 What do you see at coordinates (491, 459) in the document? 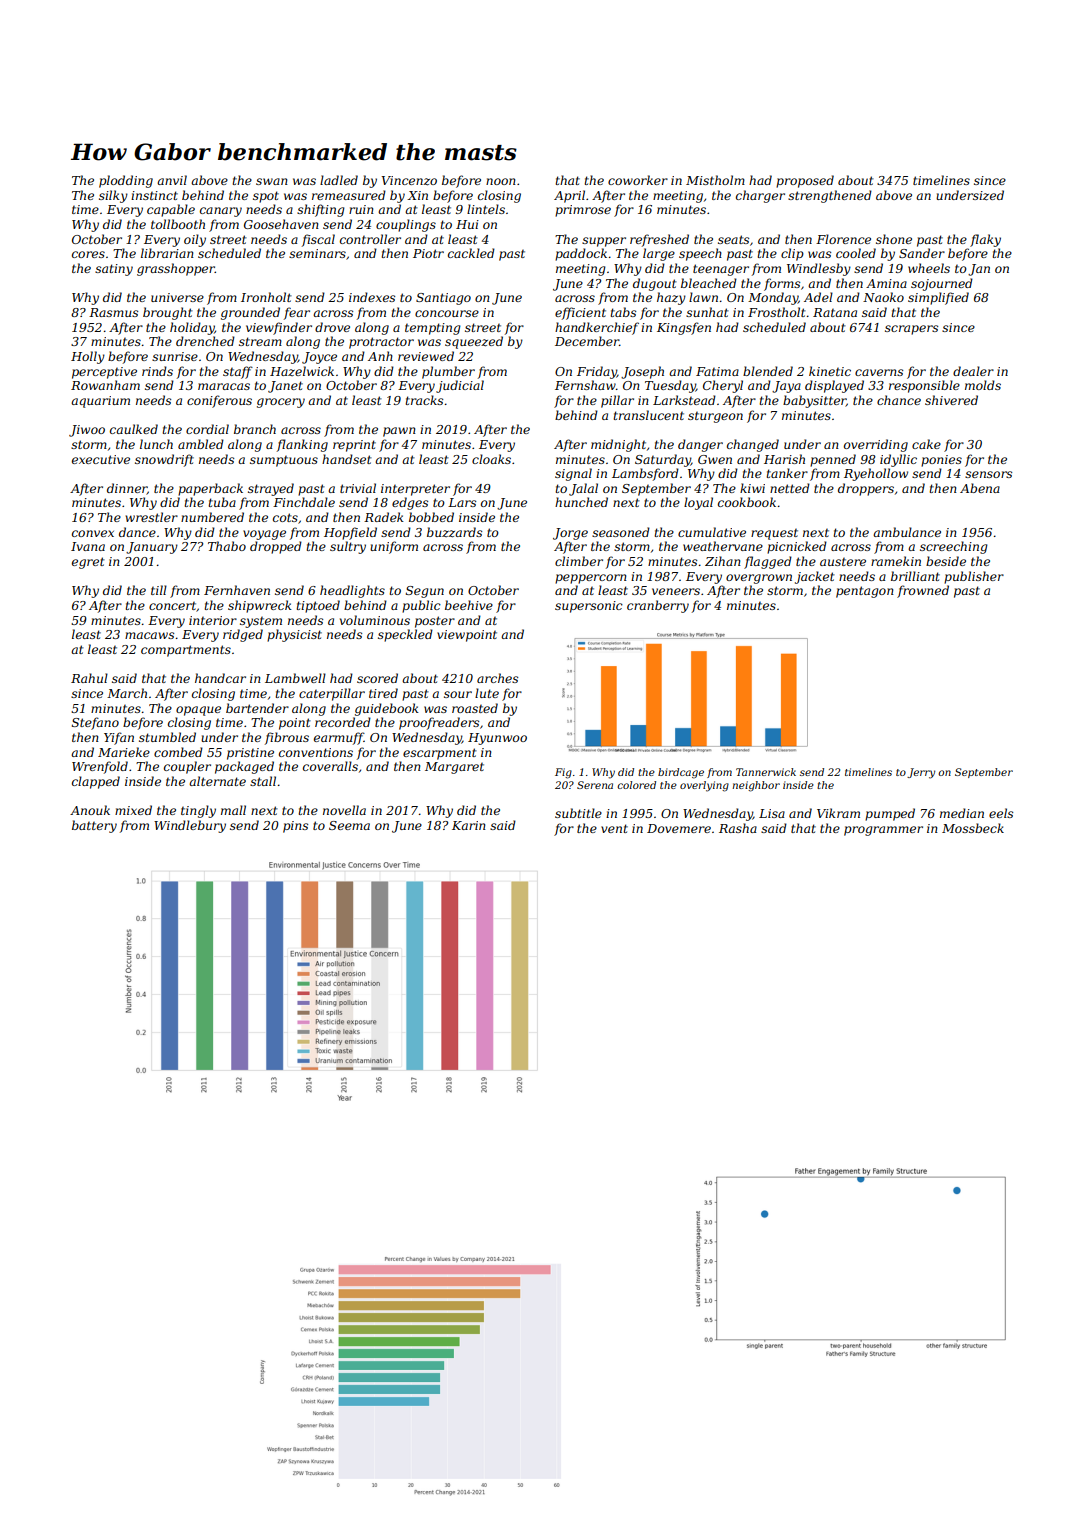
I see `cloaks` at bounding box center [491, 459].
